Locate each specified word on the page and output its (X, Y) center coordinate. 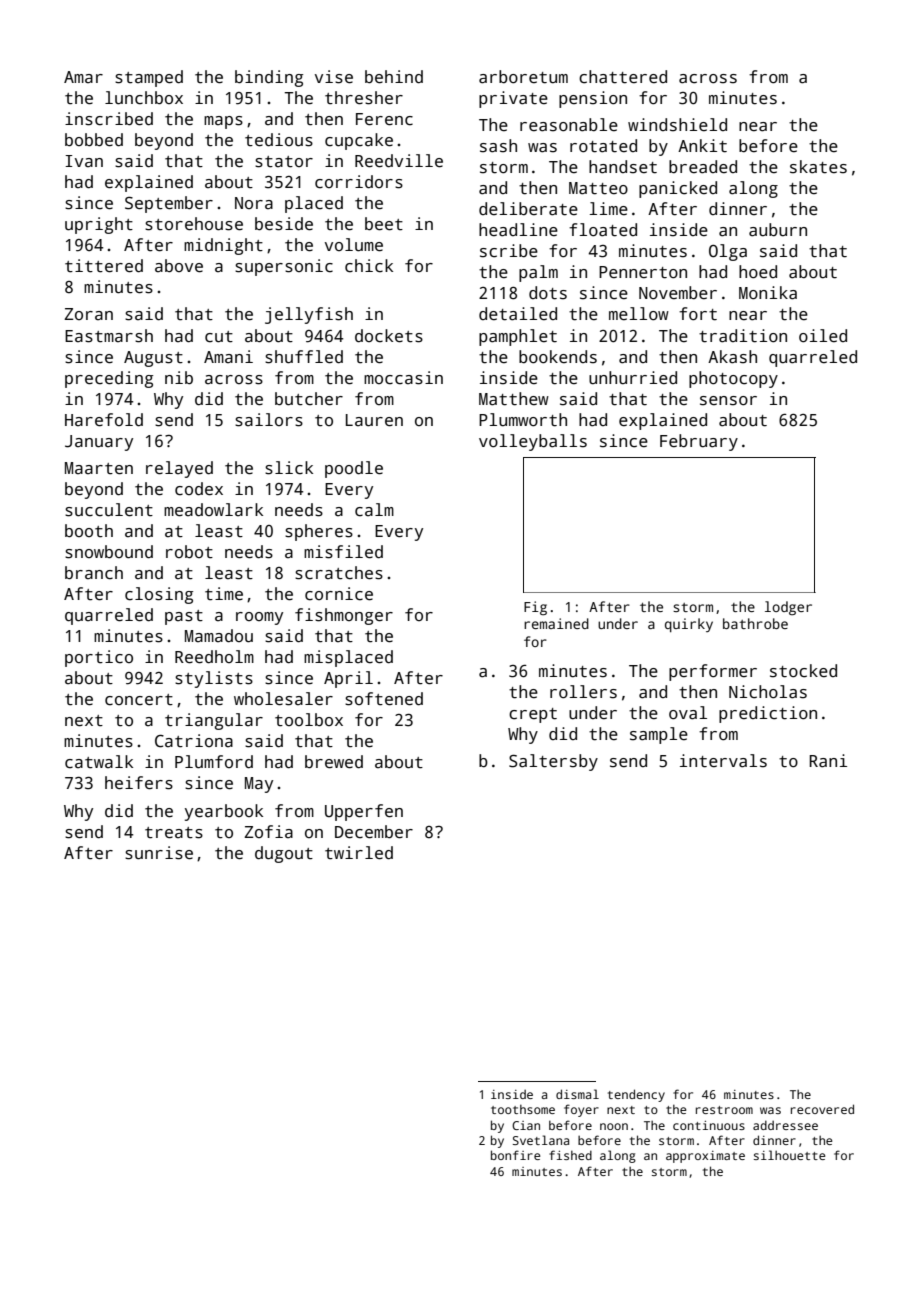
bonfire (515, 1155)
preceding (109, 379)
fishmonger (344, 616)
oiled (823, 336)
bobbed (94, 140)
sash (498, 146)
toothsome (523, 1109)
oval (688, 713)
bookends (558, 357)
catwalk (99, 762)
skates (818, 167)
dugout (284, 854)
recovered (822, 1109)
